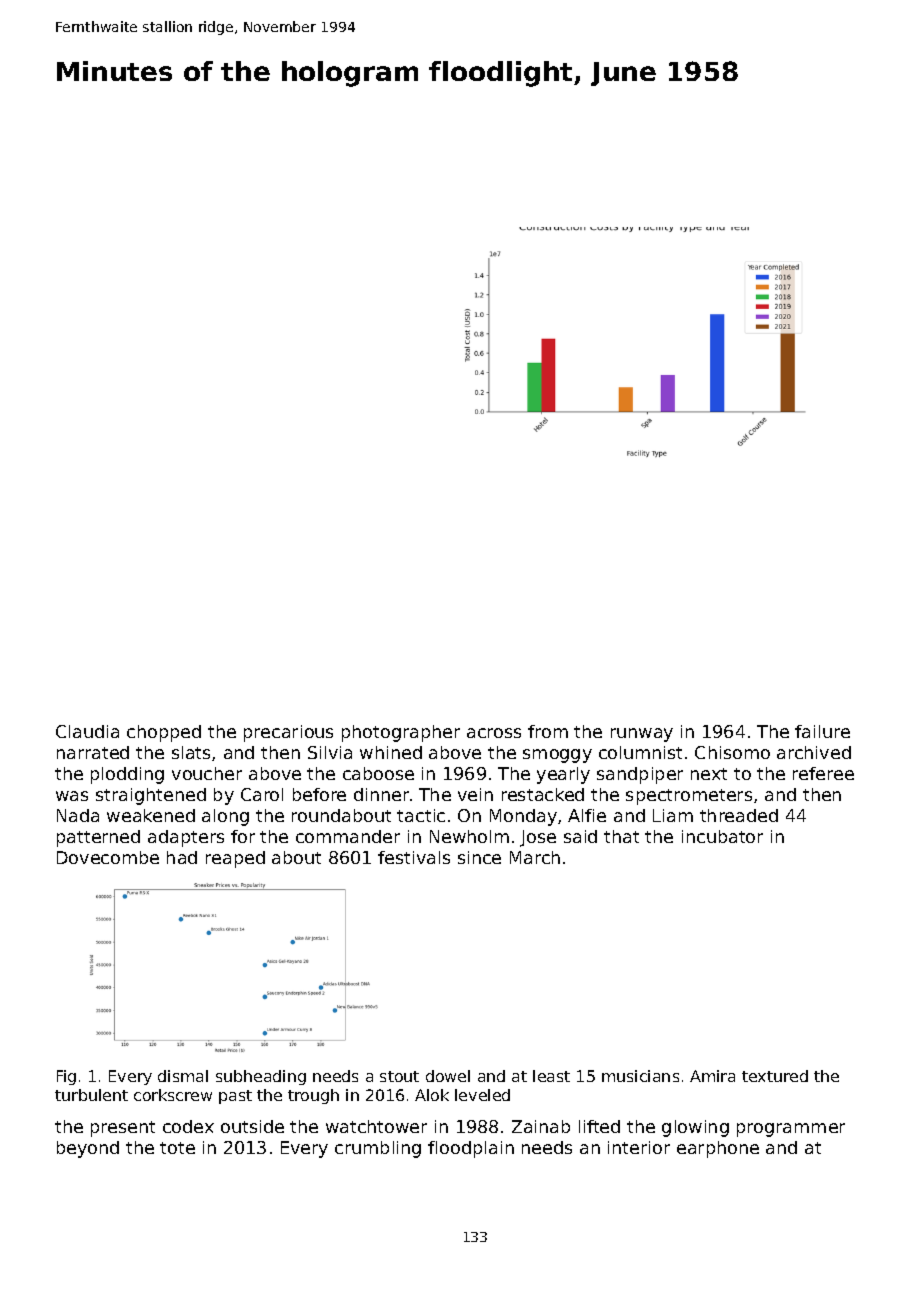 The height and width of the screenshot is (1314, 924). What do you see at coordinates (471, 1149) in the screenshot?
I see `floodplain` at bounding box center [471, 1149].
